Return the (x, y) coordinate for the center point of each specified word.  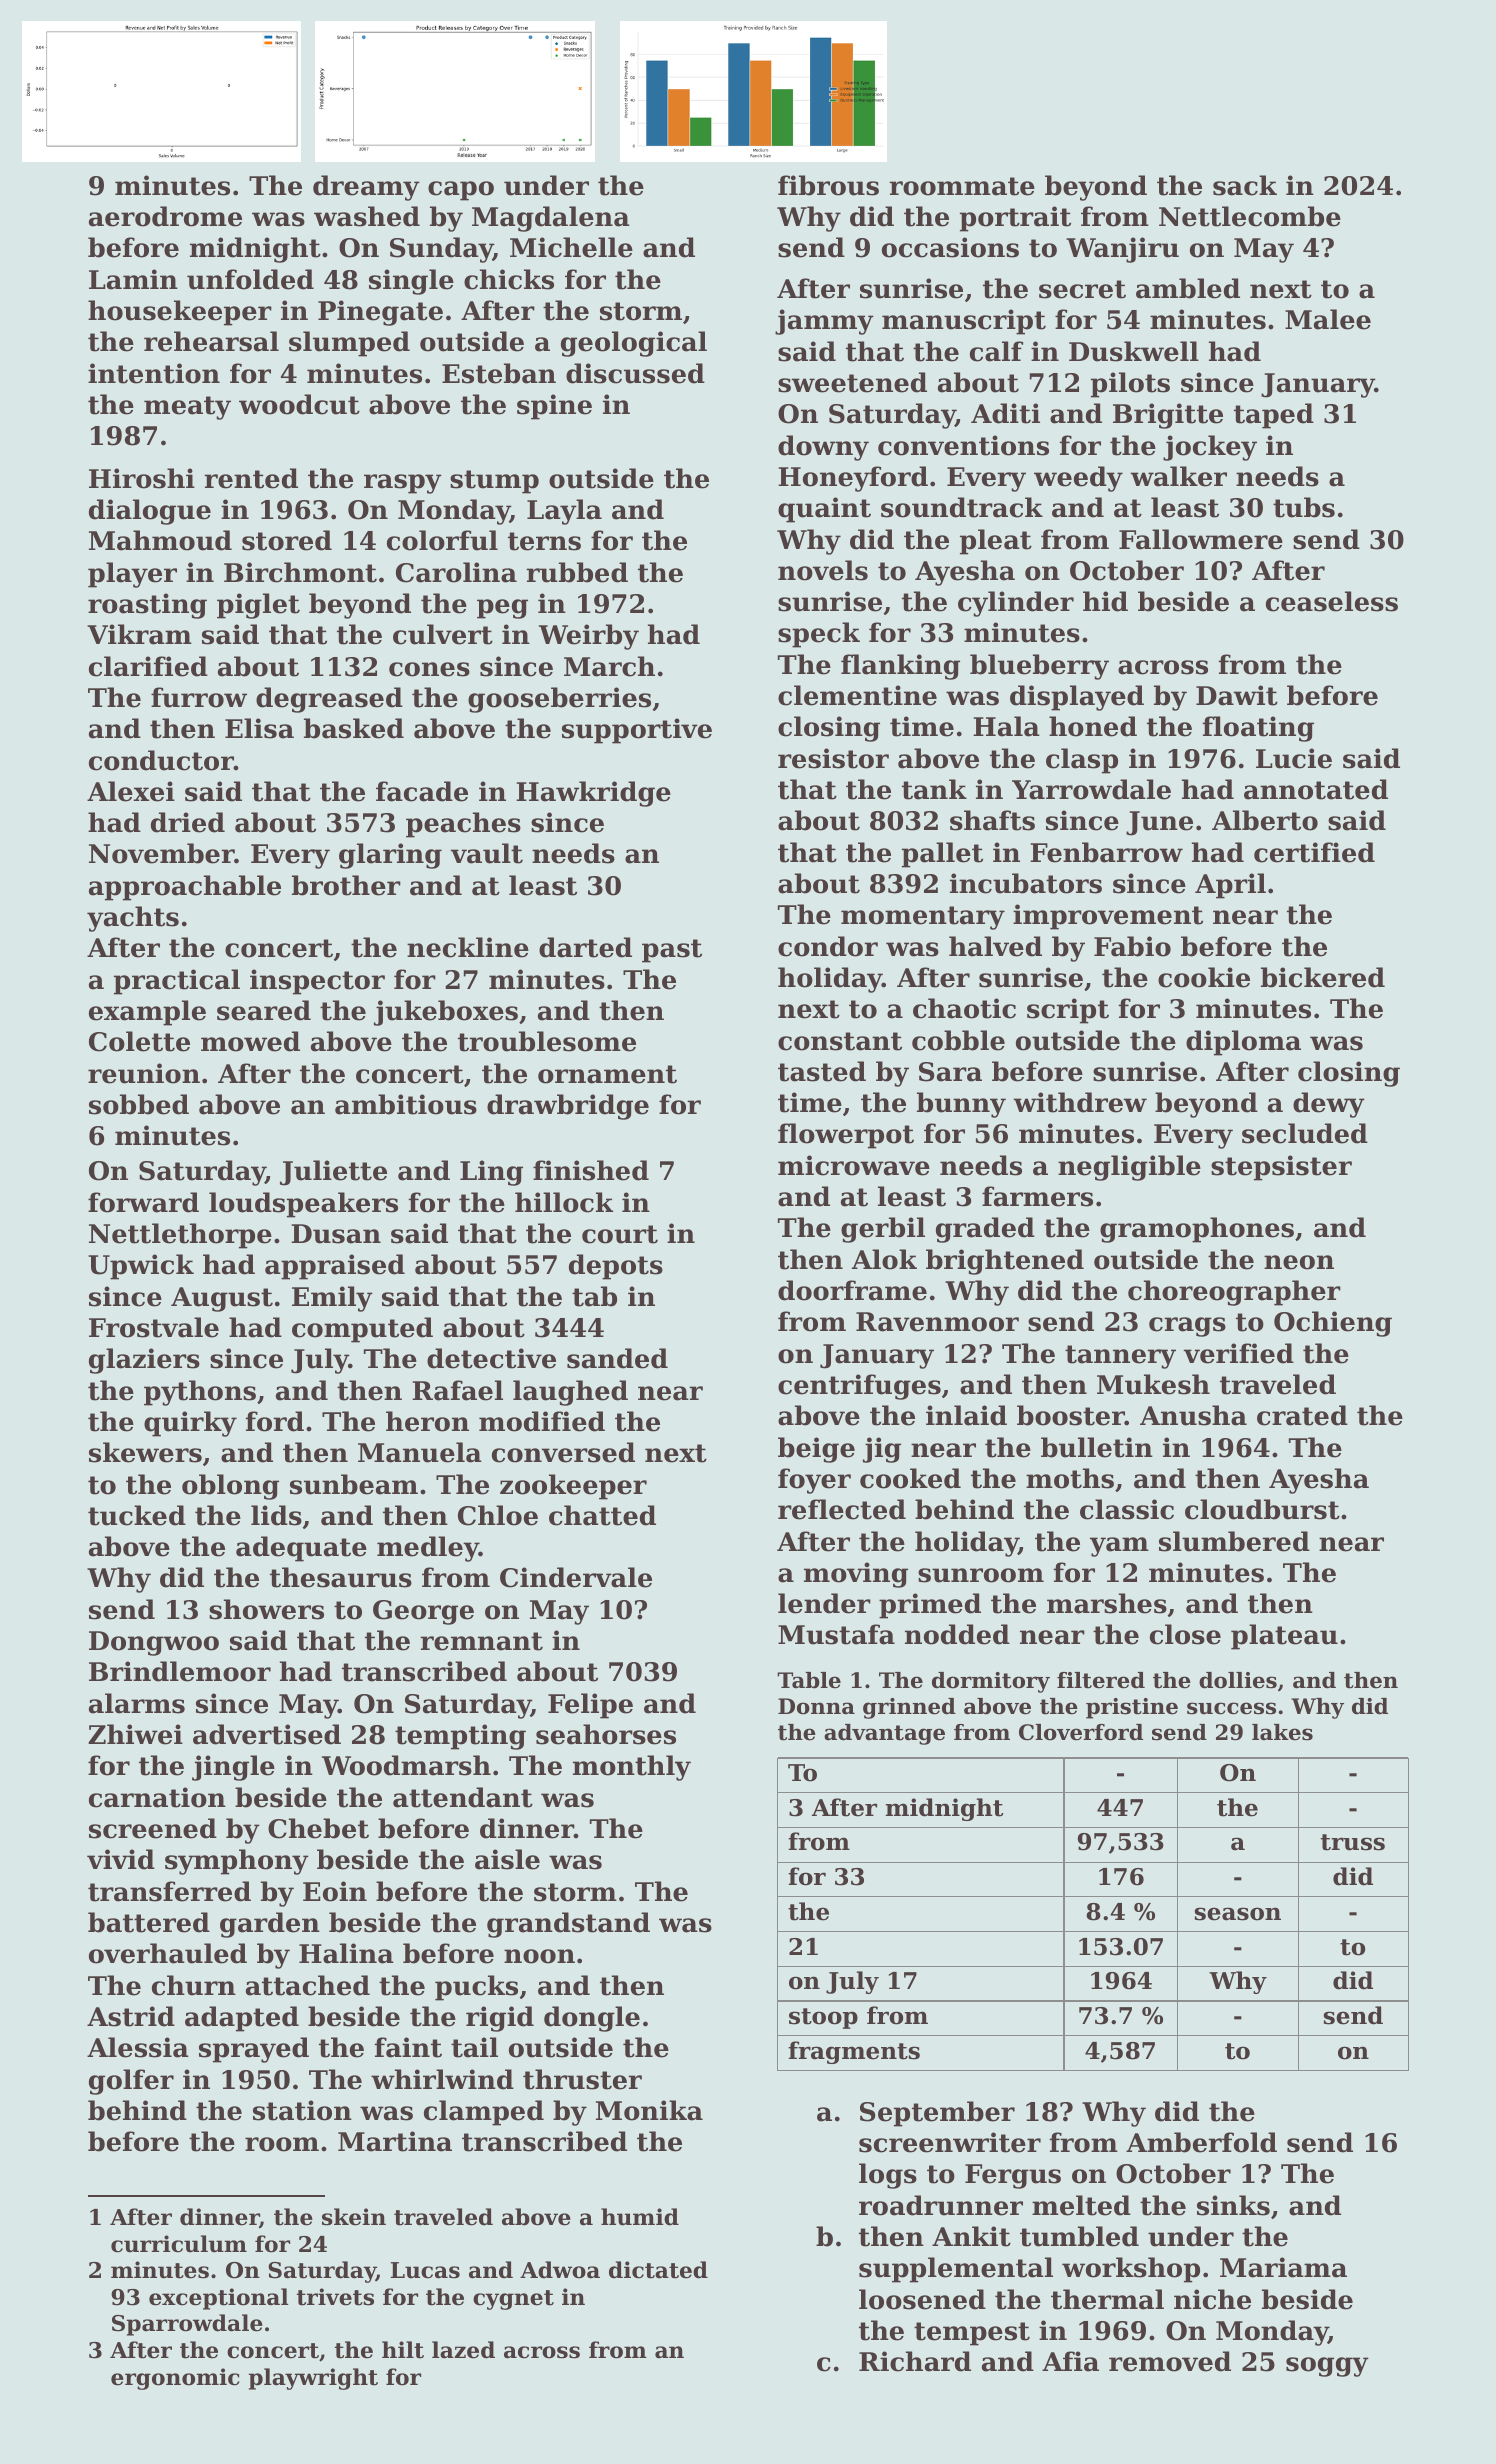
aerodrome (165, 216)
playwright (313, 2379)
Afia (1070, 2361)
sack (1245, 185)
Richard (915, 2361)
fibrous (828, 185)
